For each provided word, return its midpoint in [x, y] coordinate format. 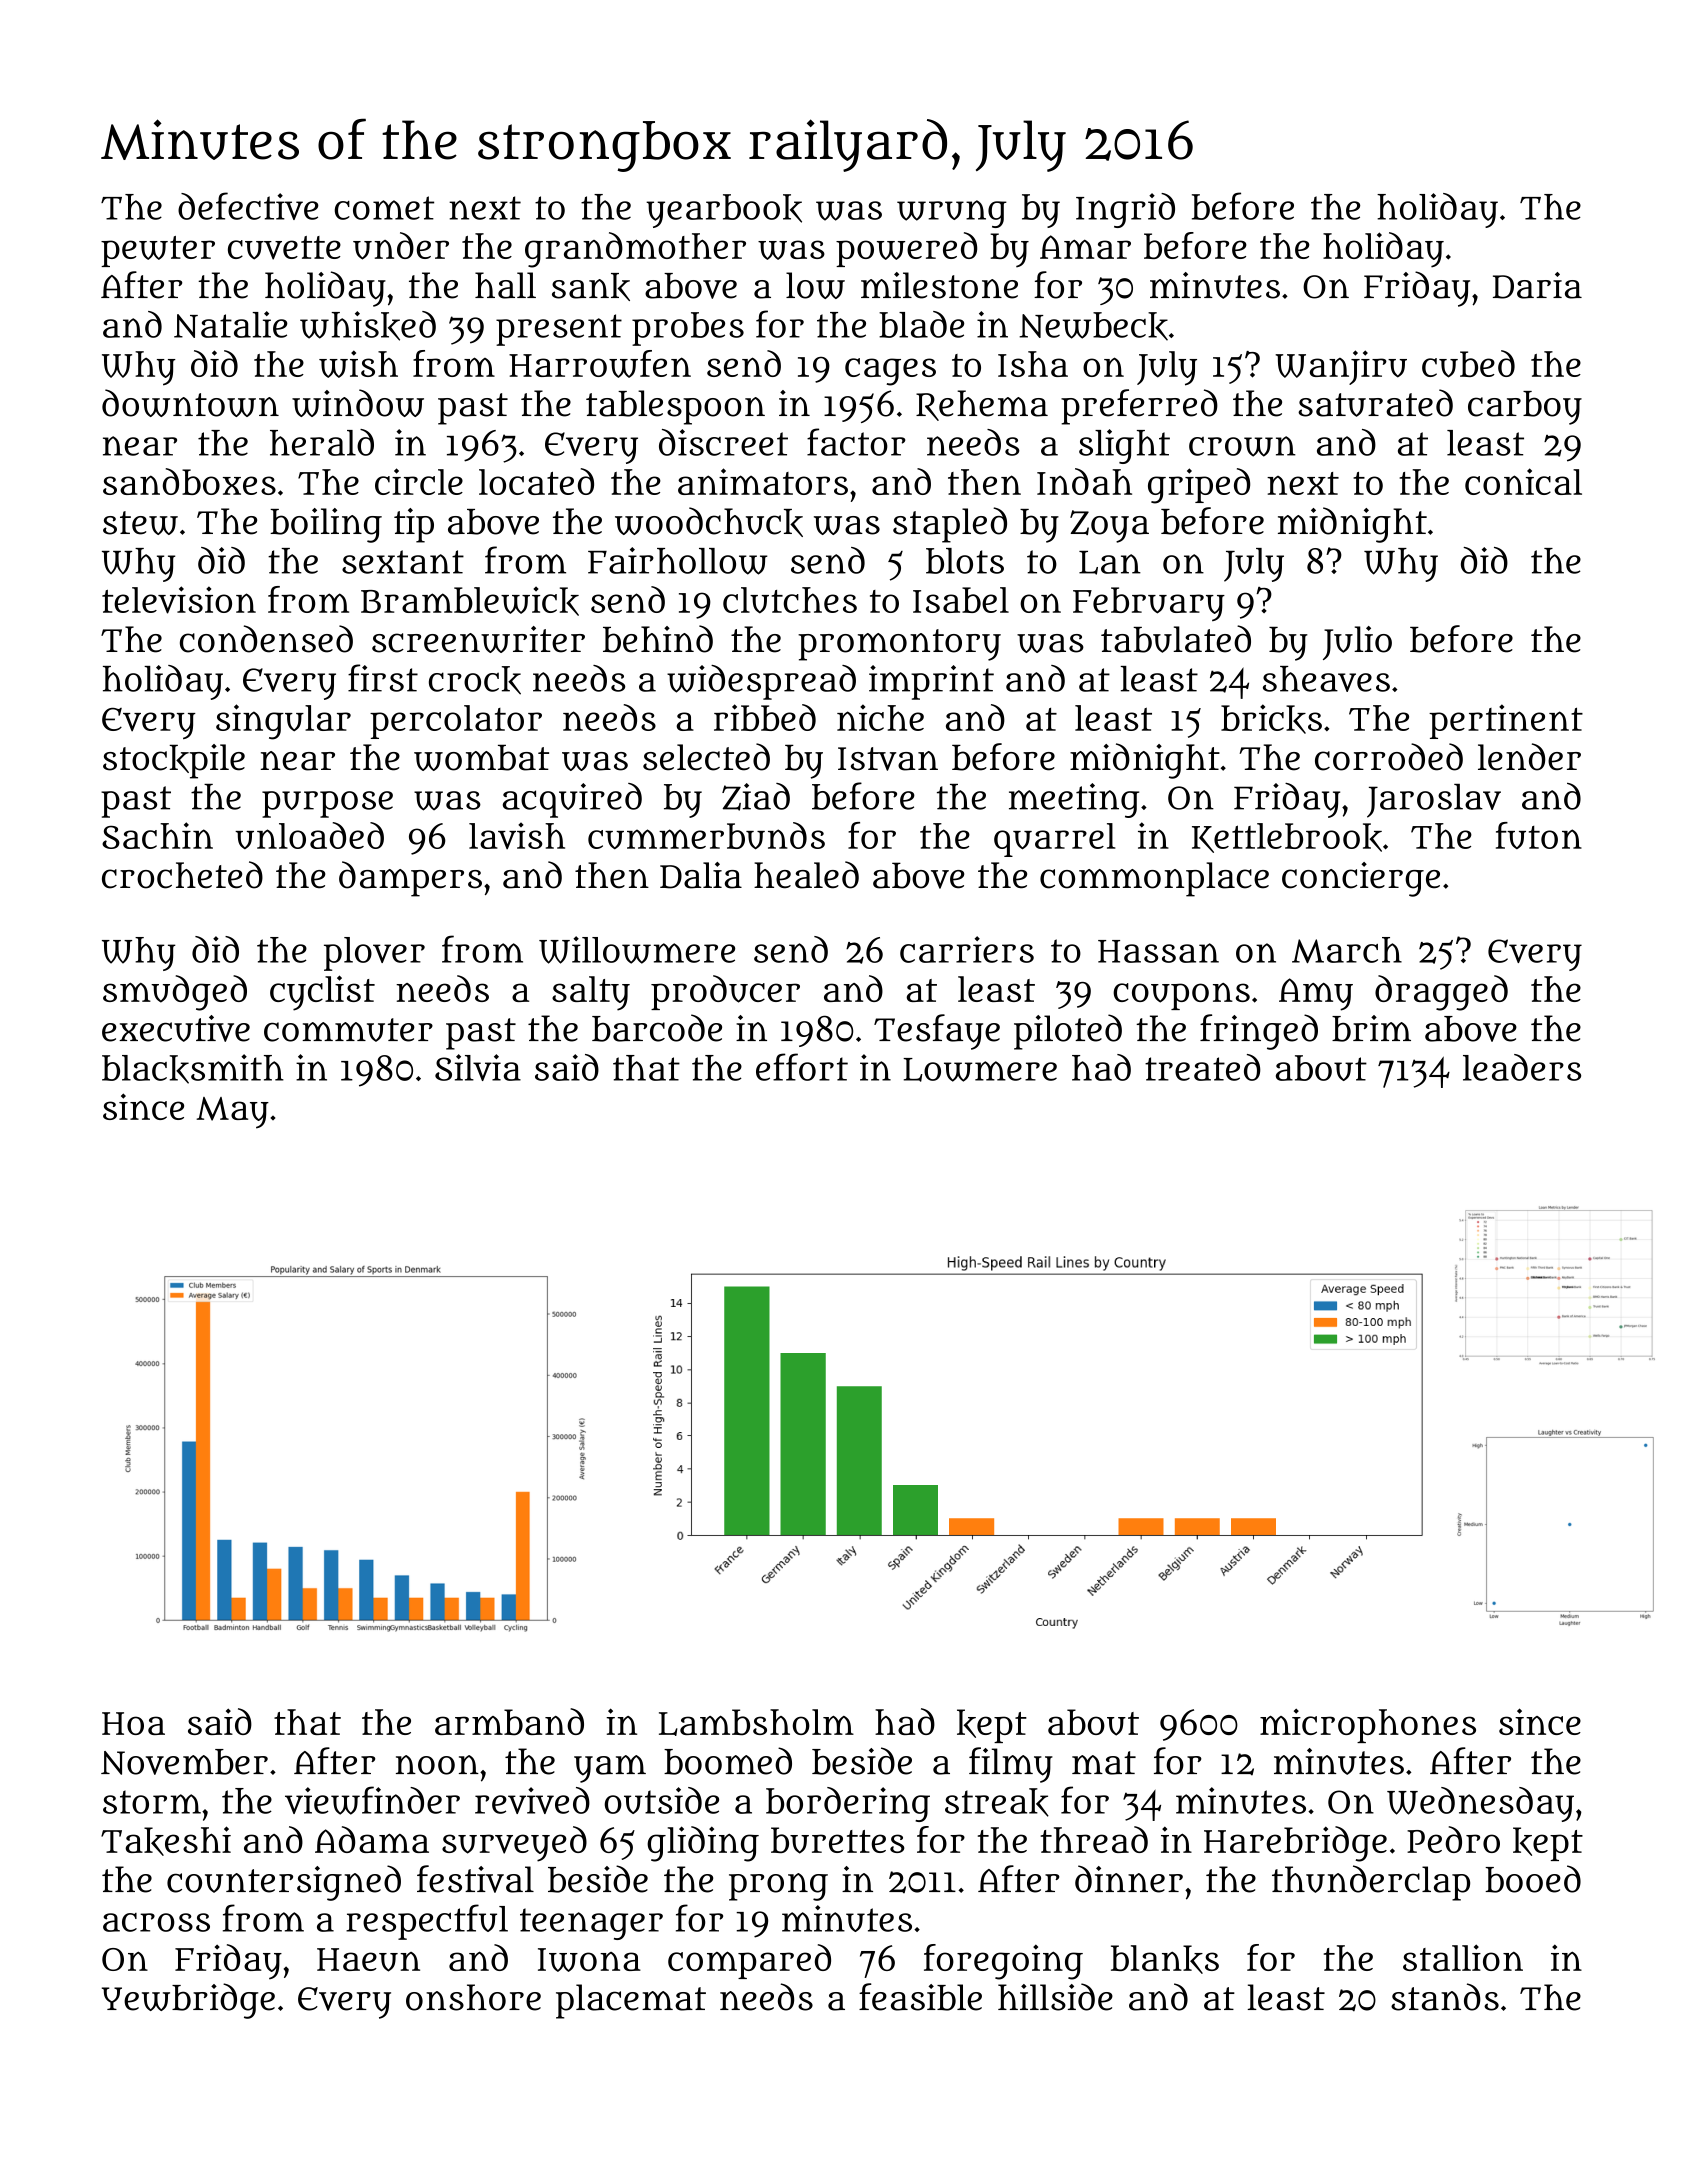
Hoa [133, 1723]
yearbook [724, 211]
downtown [190, 403]
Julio [1357, 643]
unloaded [309, 835]
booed [1533, 1879]
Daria [1537, 285]
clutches [790, 600]
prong [778, 1887]
